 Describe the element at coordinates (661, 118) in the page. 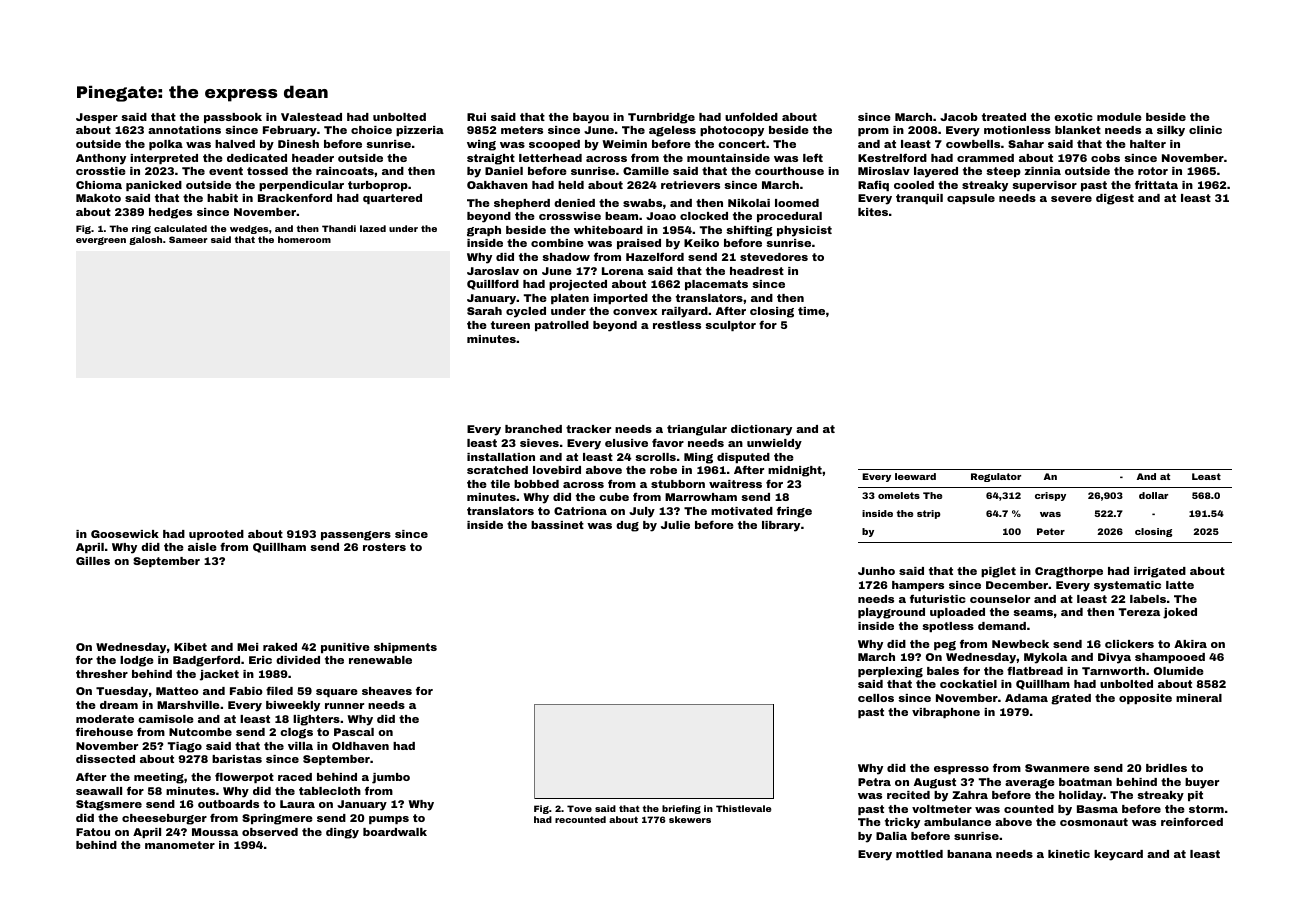

I see `Turnbridge` at that location.
